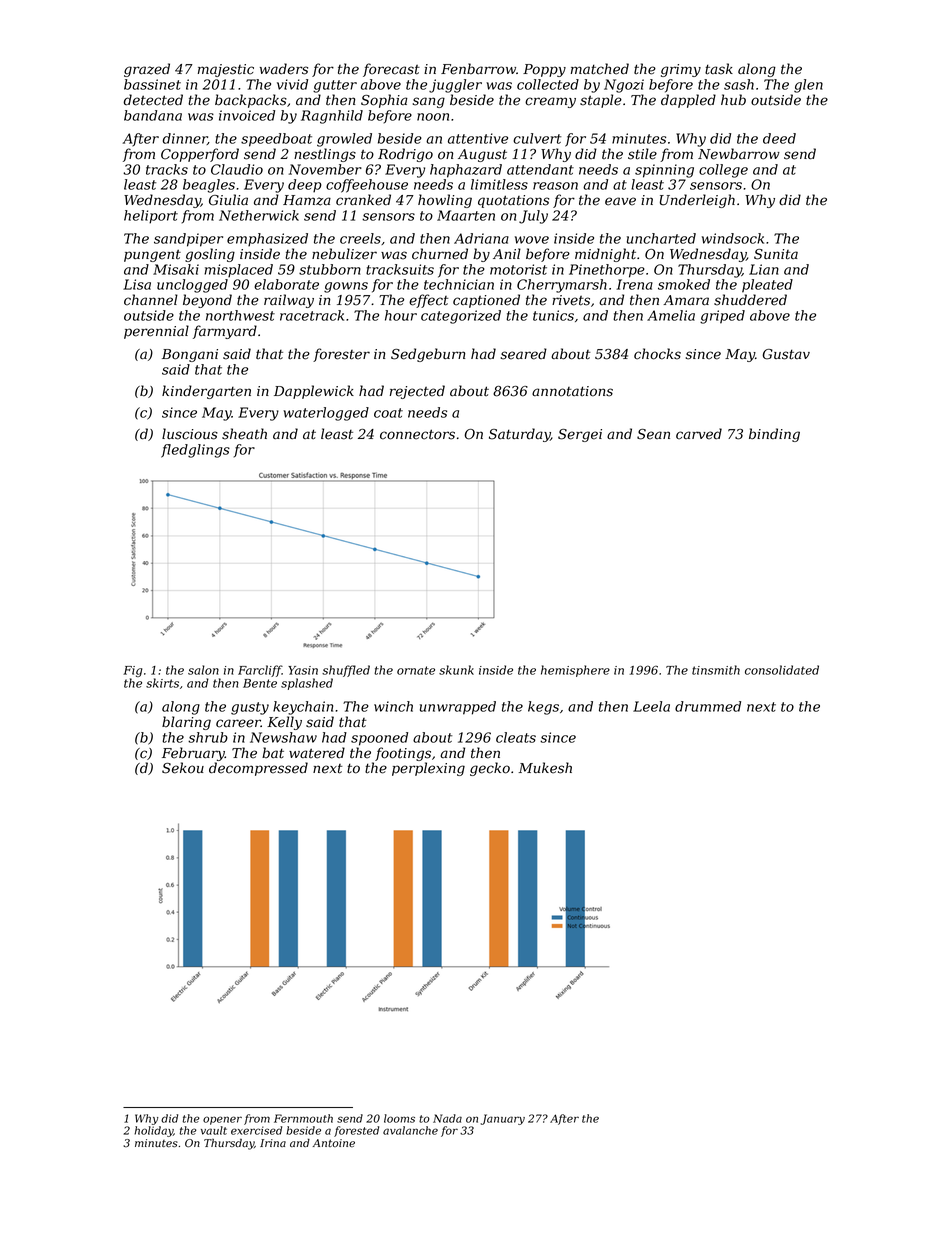 Image resolution: width=952 pixels, height=1233 pixels. I want to click on consolidated, so click(782, 670).
